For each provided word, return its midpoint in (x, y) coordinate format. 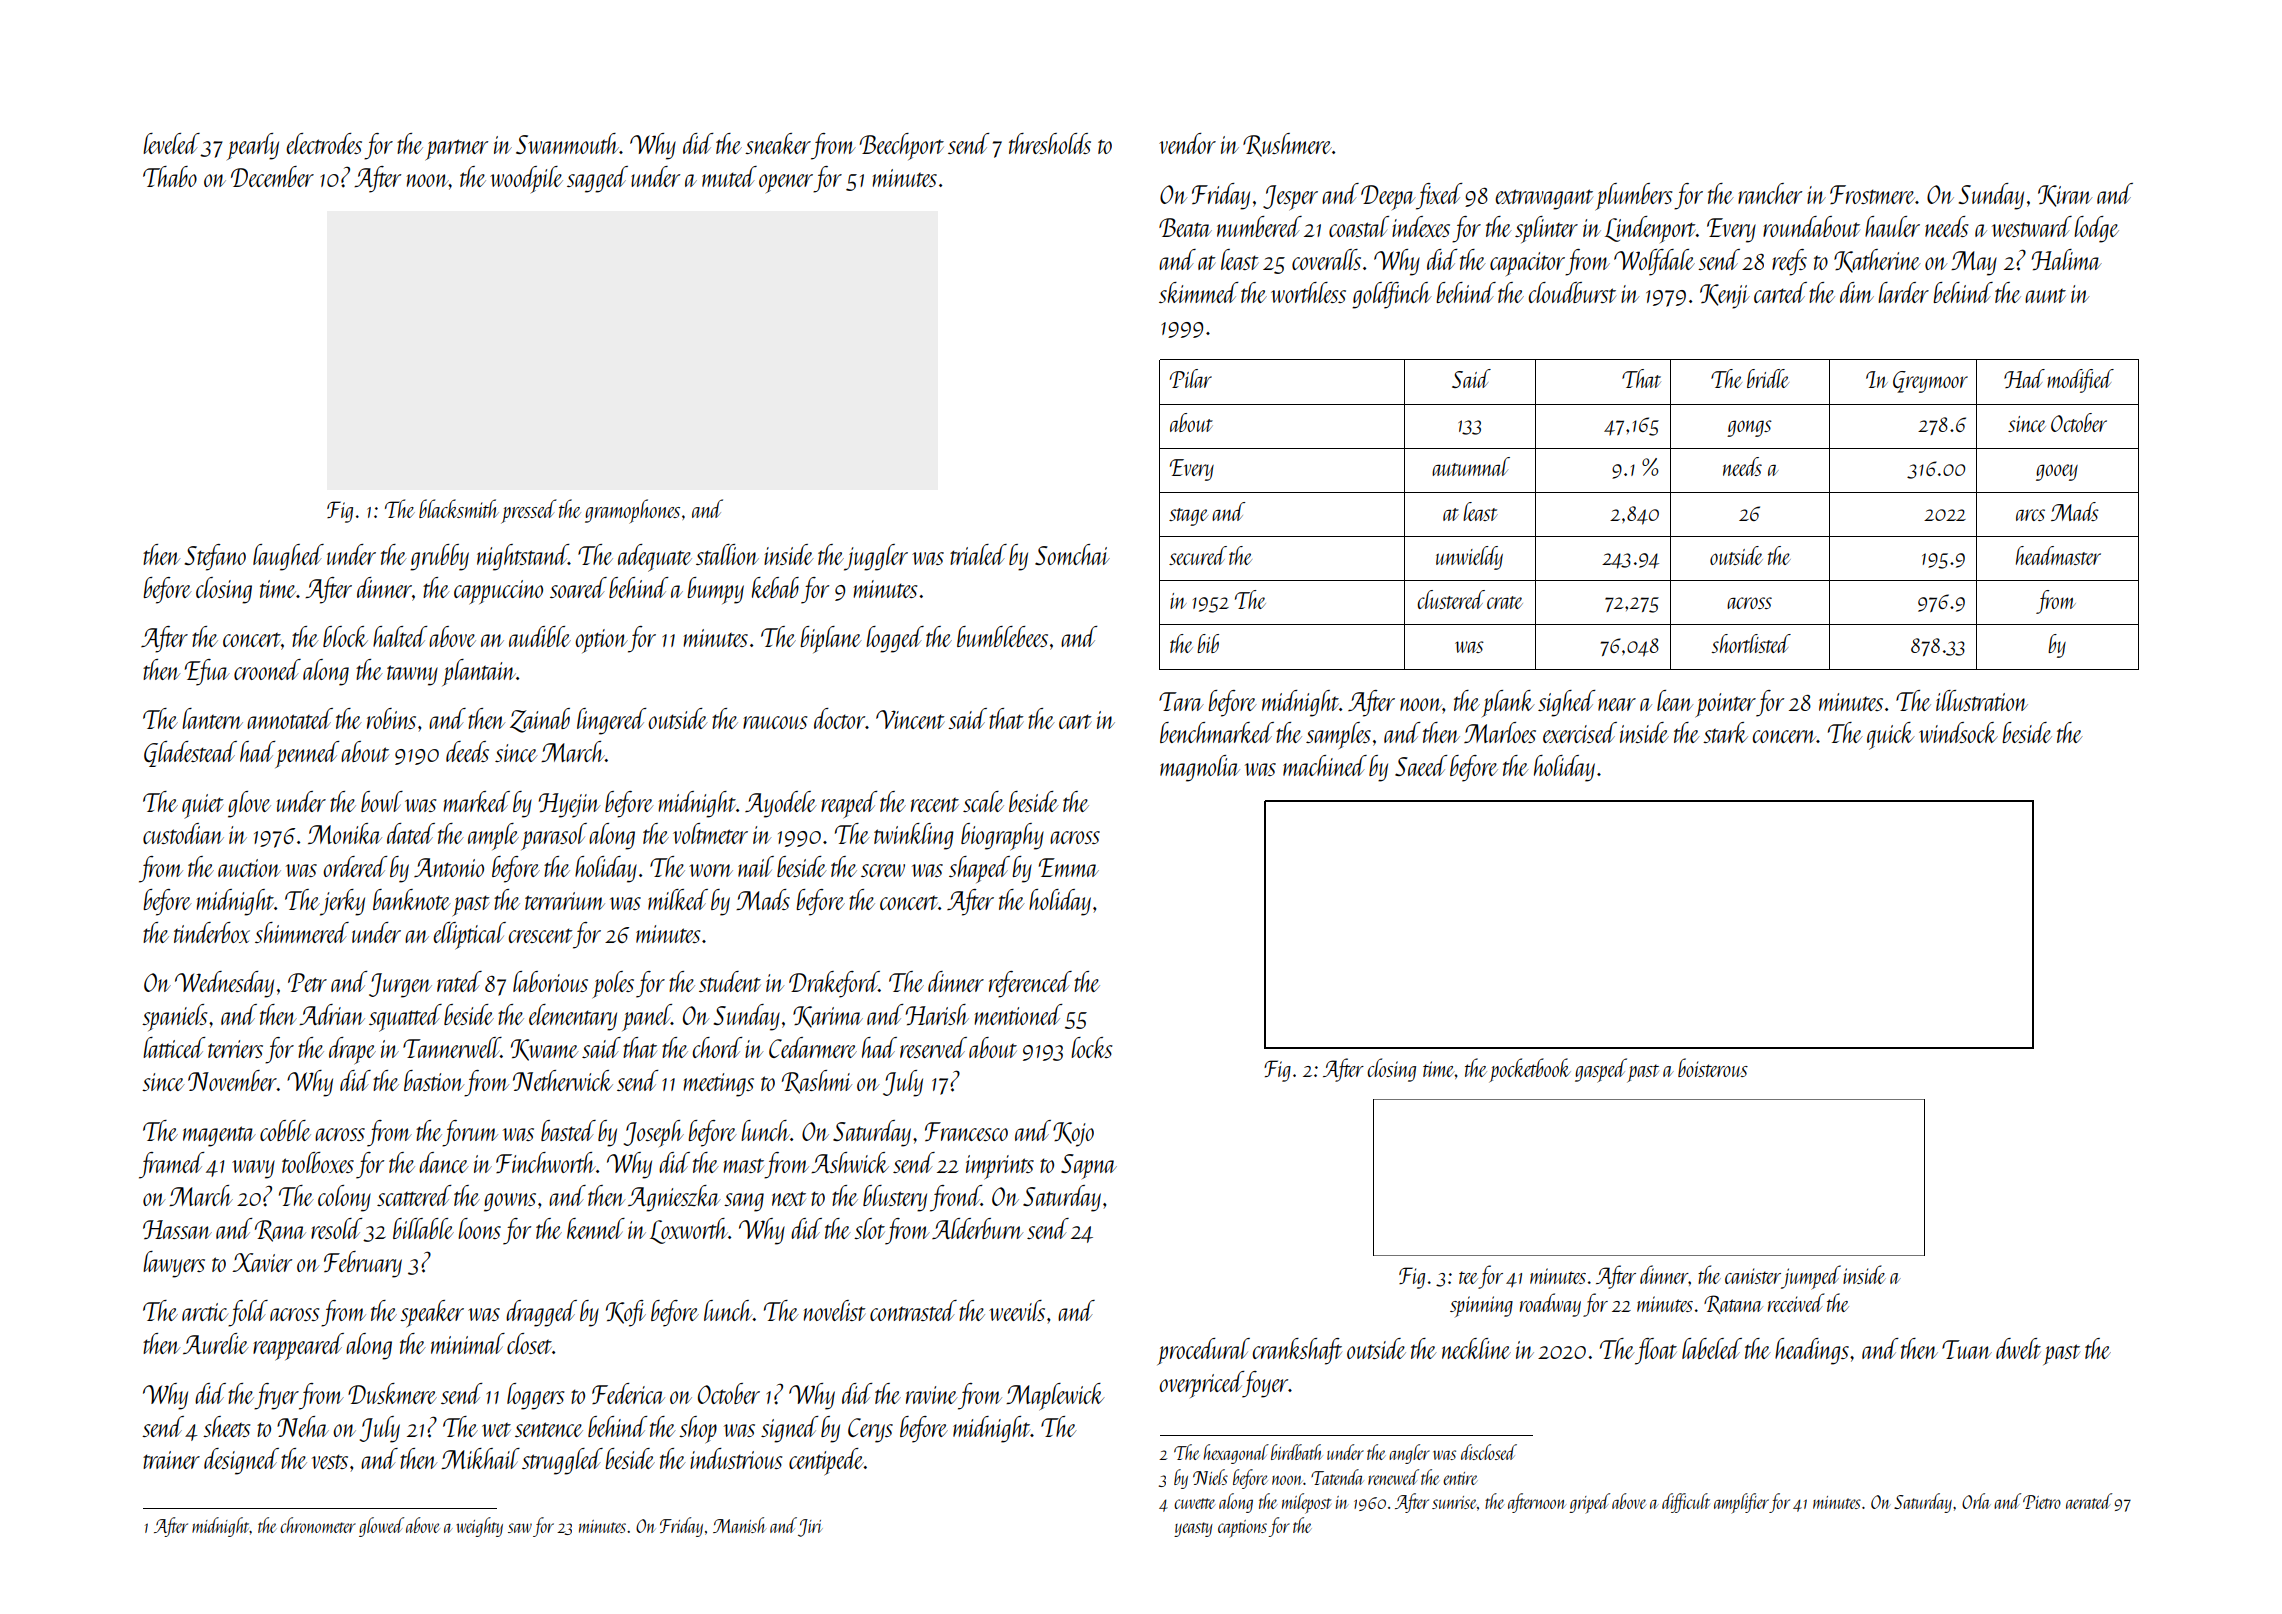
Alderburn (977, 1228)
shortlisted (1751, 643)
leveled (171, 143)
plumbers (1634, 196)
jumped (1811, 1277)
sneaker (778, 143)
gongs (1749, 428)
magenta (219, 1136)
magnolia (1200, 768)
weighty (479, 1527)
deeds (467, 751)
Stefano (215, 557)
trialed (978, 554)
